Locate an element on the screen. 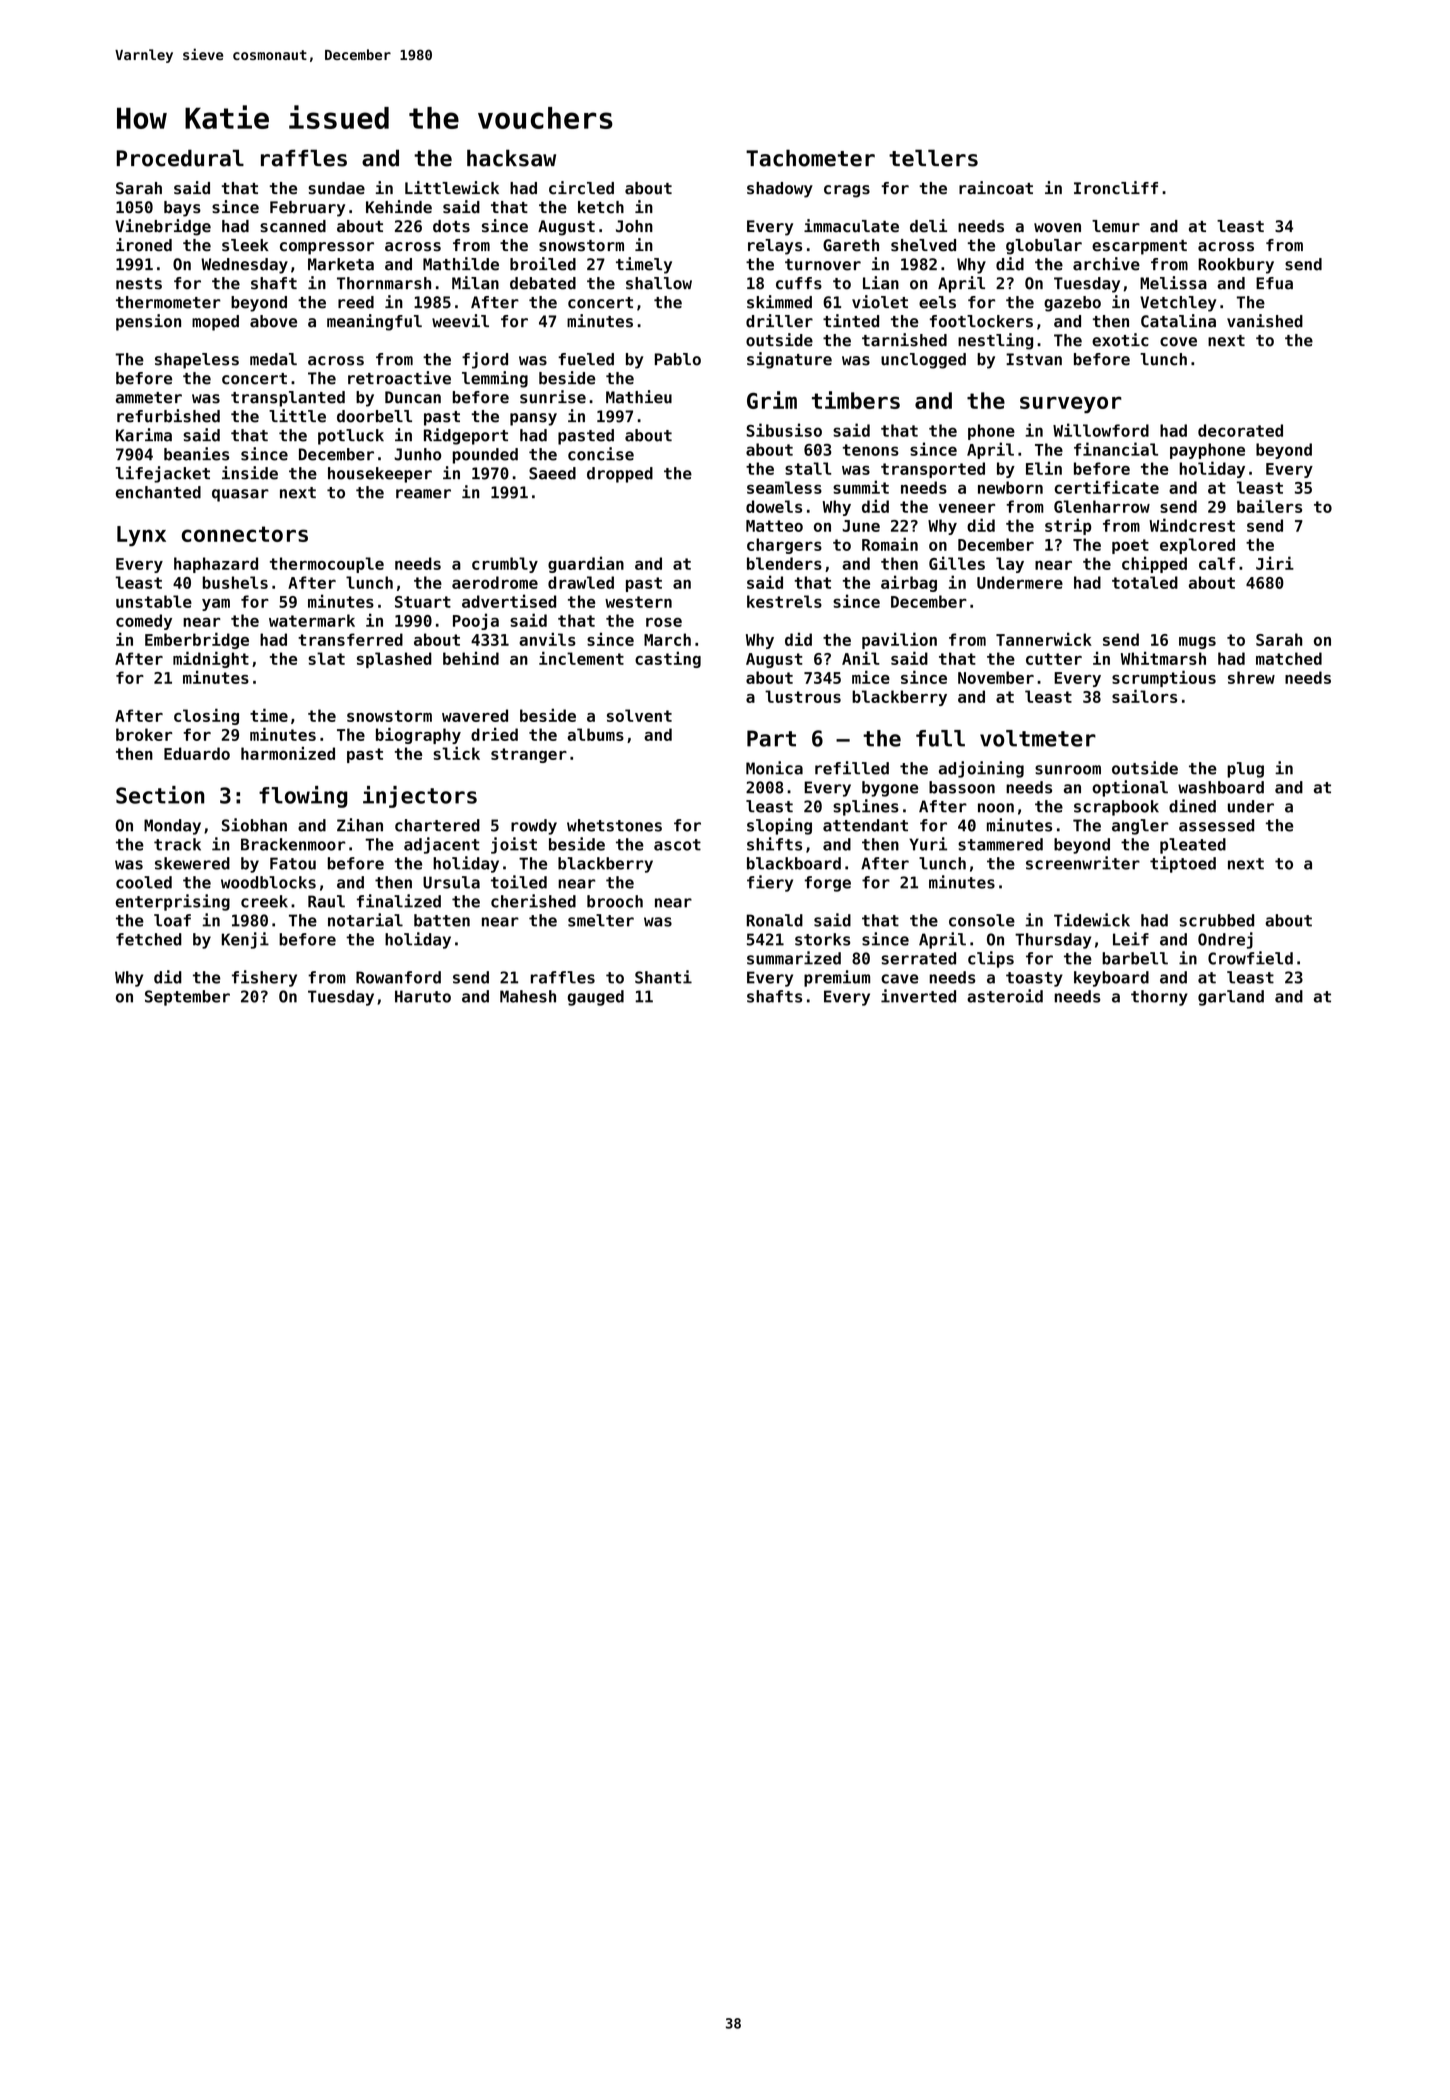  meaningful is located at coordinates (374, 322).
